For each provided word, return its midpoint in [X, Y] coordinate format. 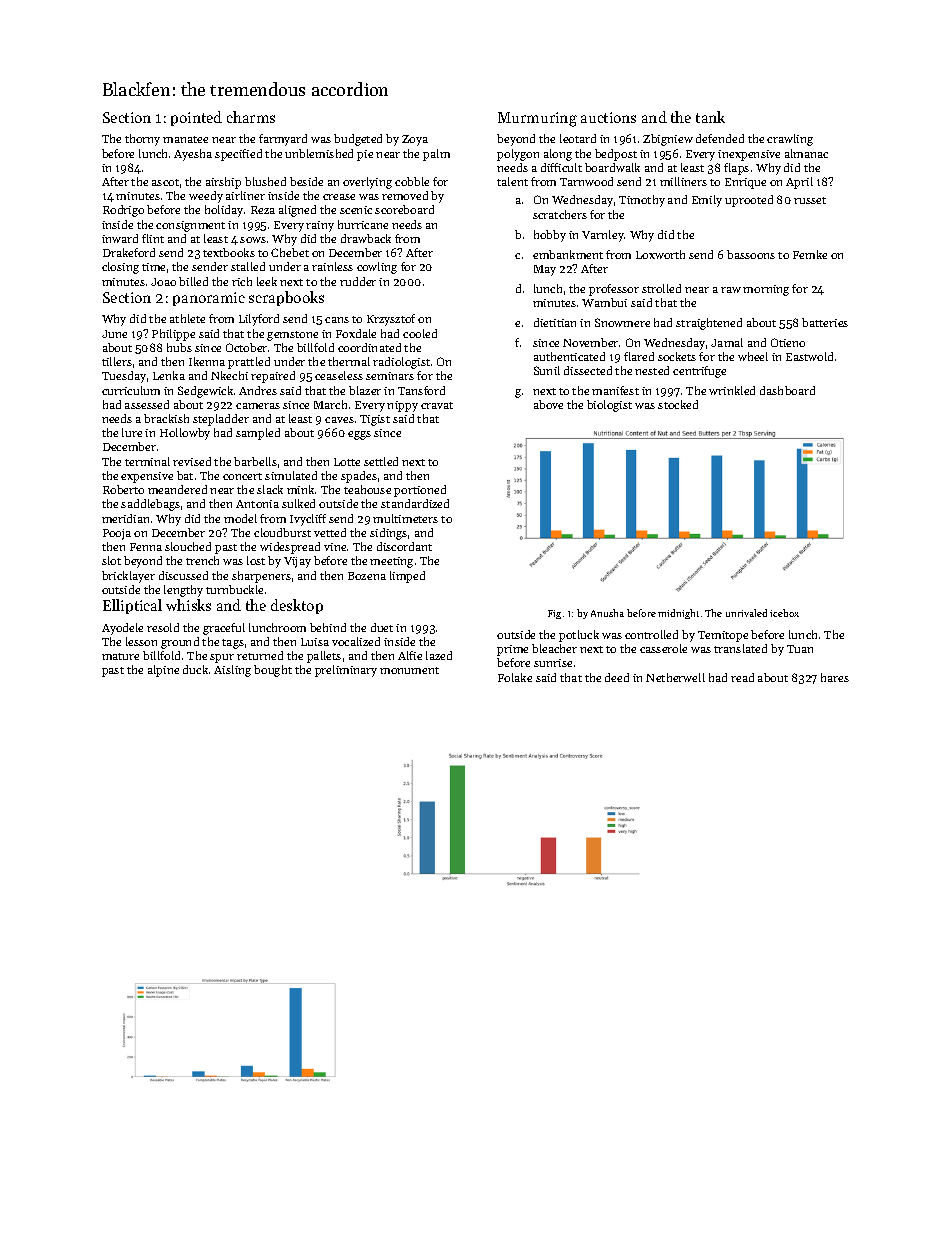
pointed [196, 118]
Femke [810, 254]
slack [270, 489]
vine [335, 547]
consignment [190, 226]
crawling [790, 140]
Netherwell [675, 677]
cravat [437, 405]
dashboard [787, 390]
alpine [163, 671]
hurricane [363, 224]
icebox [784, 613]
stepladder [221, 420]
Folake [515, 677]
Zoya [415, 140]
